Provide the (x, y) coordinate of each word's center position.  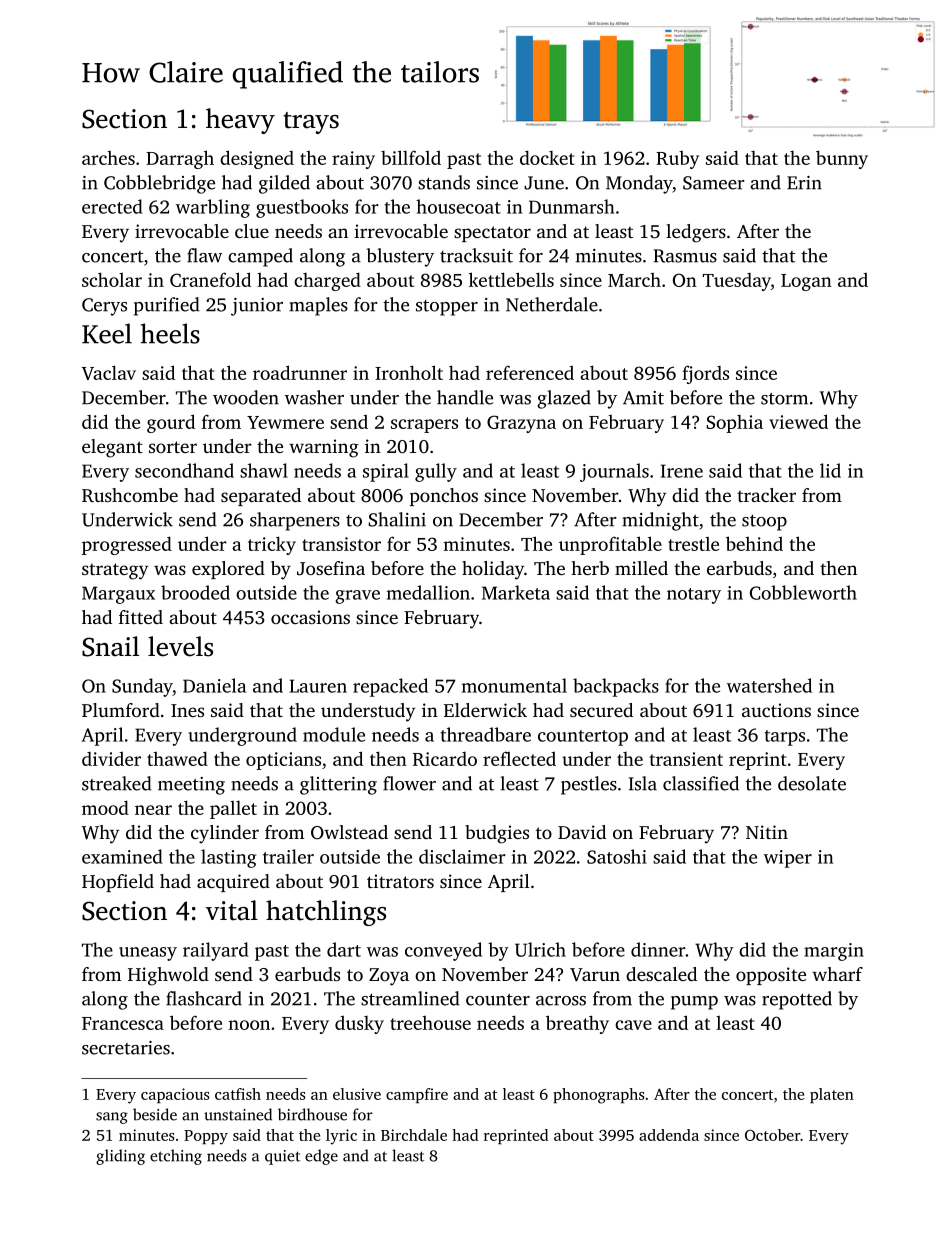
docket (547, 157)
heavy (240, 121)
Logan (806, 282)
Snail (110, 646)
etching (176, 1157)
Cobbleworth (803, 592)
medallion (428, 592)
